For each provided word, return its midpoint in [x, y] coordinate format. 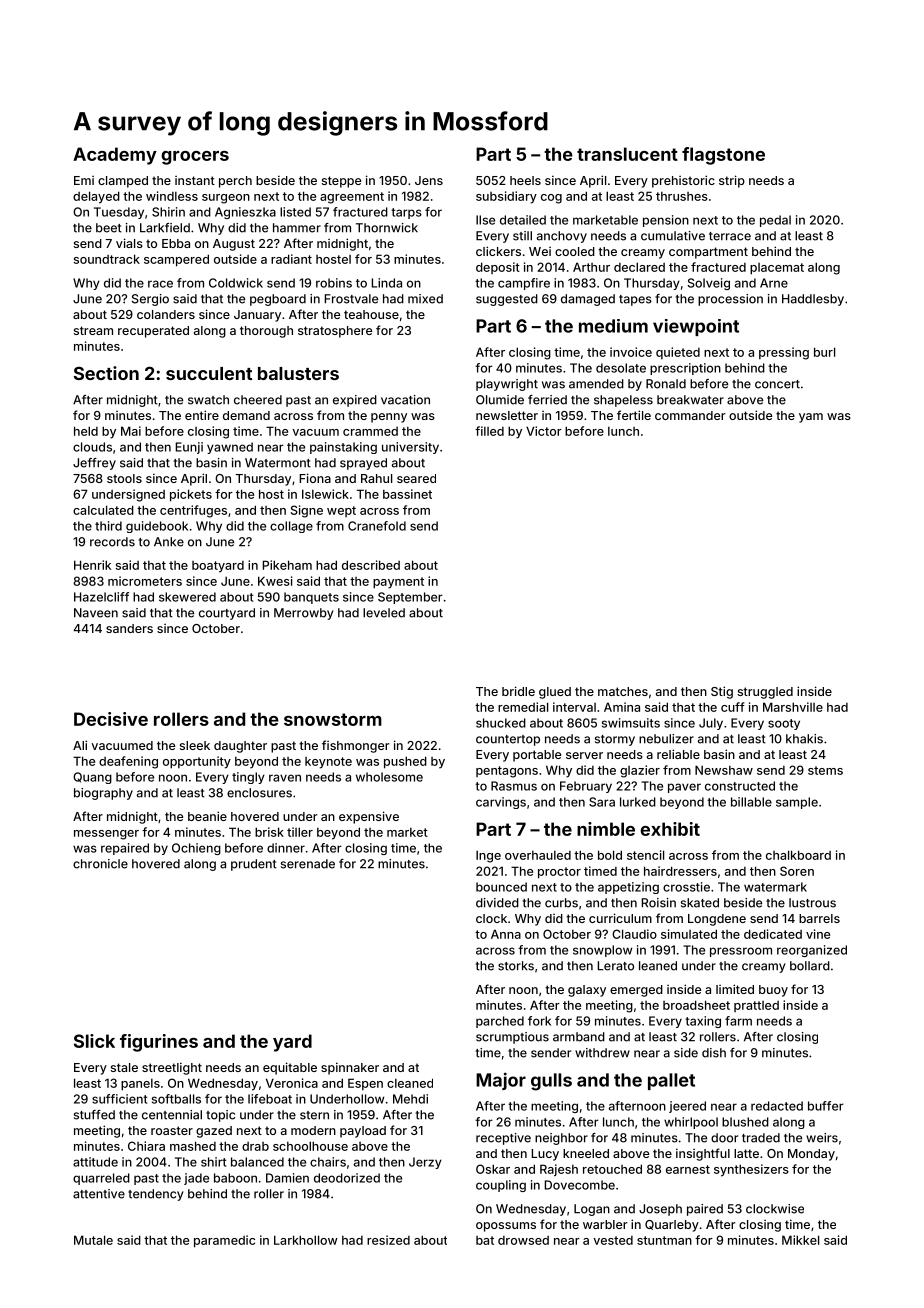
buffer [826, 1106]
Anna [506, 934]
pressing [784, 353]
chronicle [100, 864]
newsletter [507, 415]
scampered [176, 260]
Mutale [93, 1240]
